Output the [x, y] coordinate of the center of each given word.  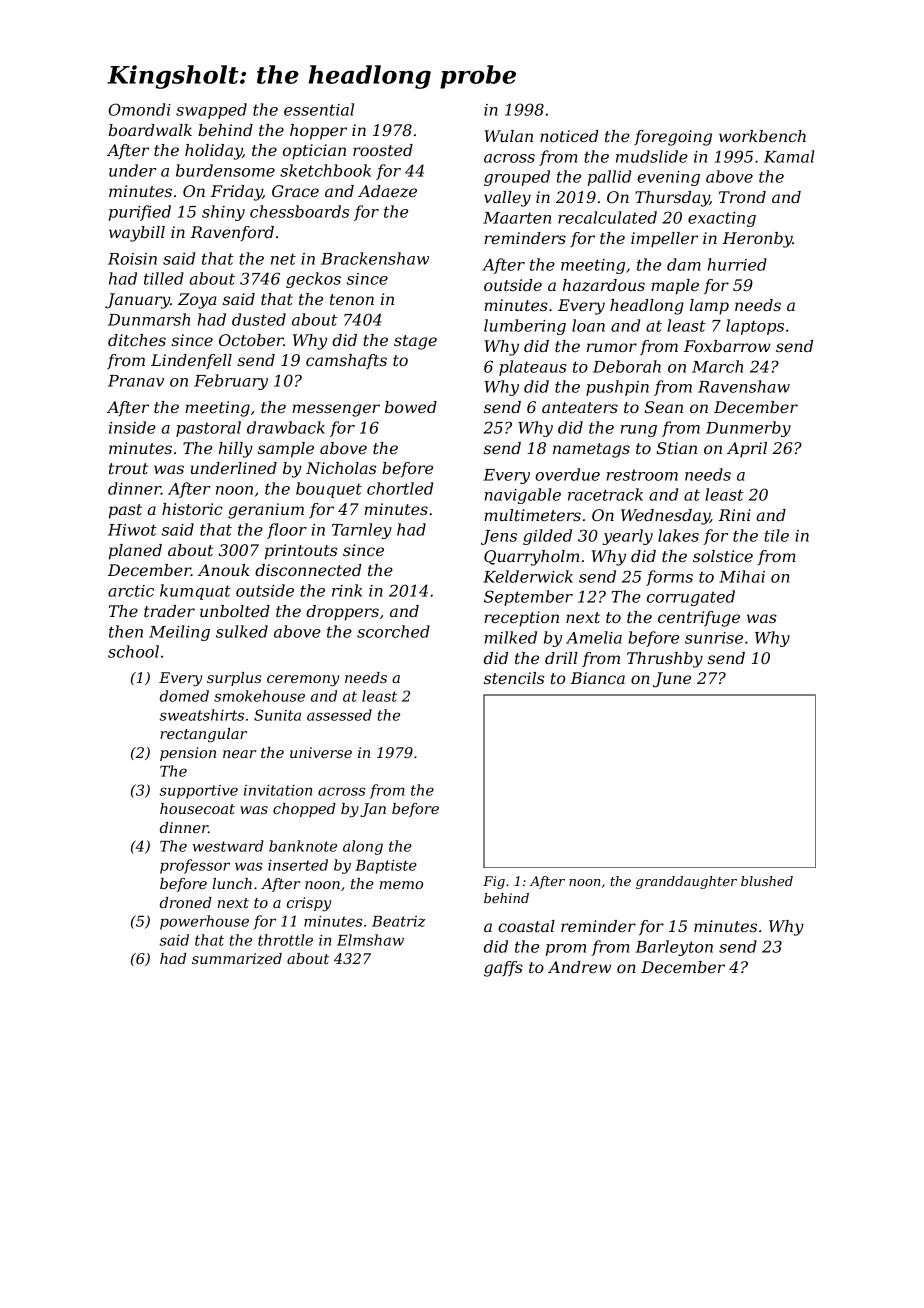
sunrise [714, 638]
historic [192, 509]
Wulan [509, 136]
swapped [211, 111]
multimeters [532, 515]
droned [186, 902]
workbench [762, 136]
